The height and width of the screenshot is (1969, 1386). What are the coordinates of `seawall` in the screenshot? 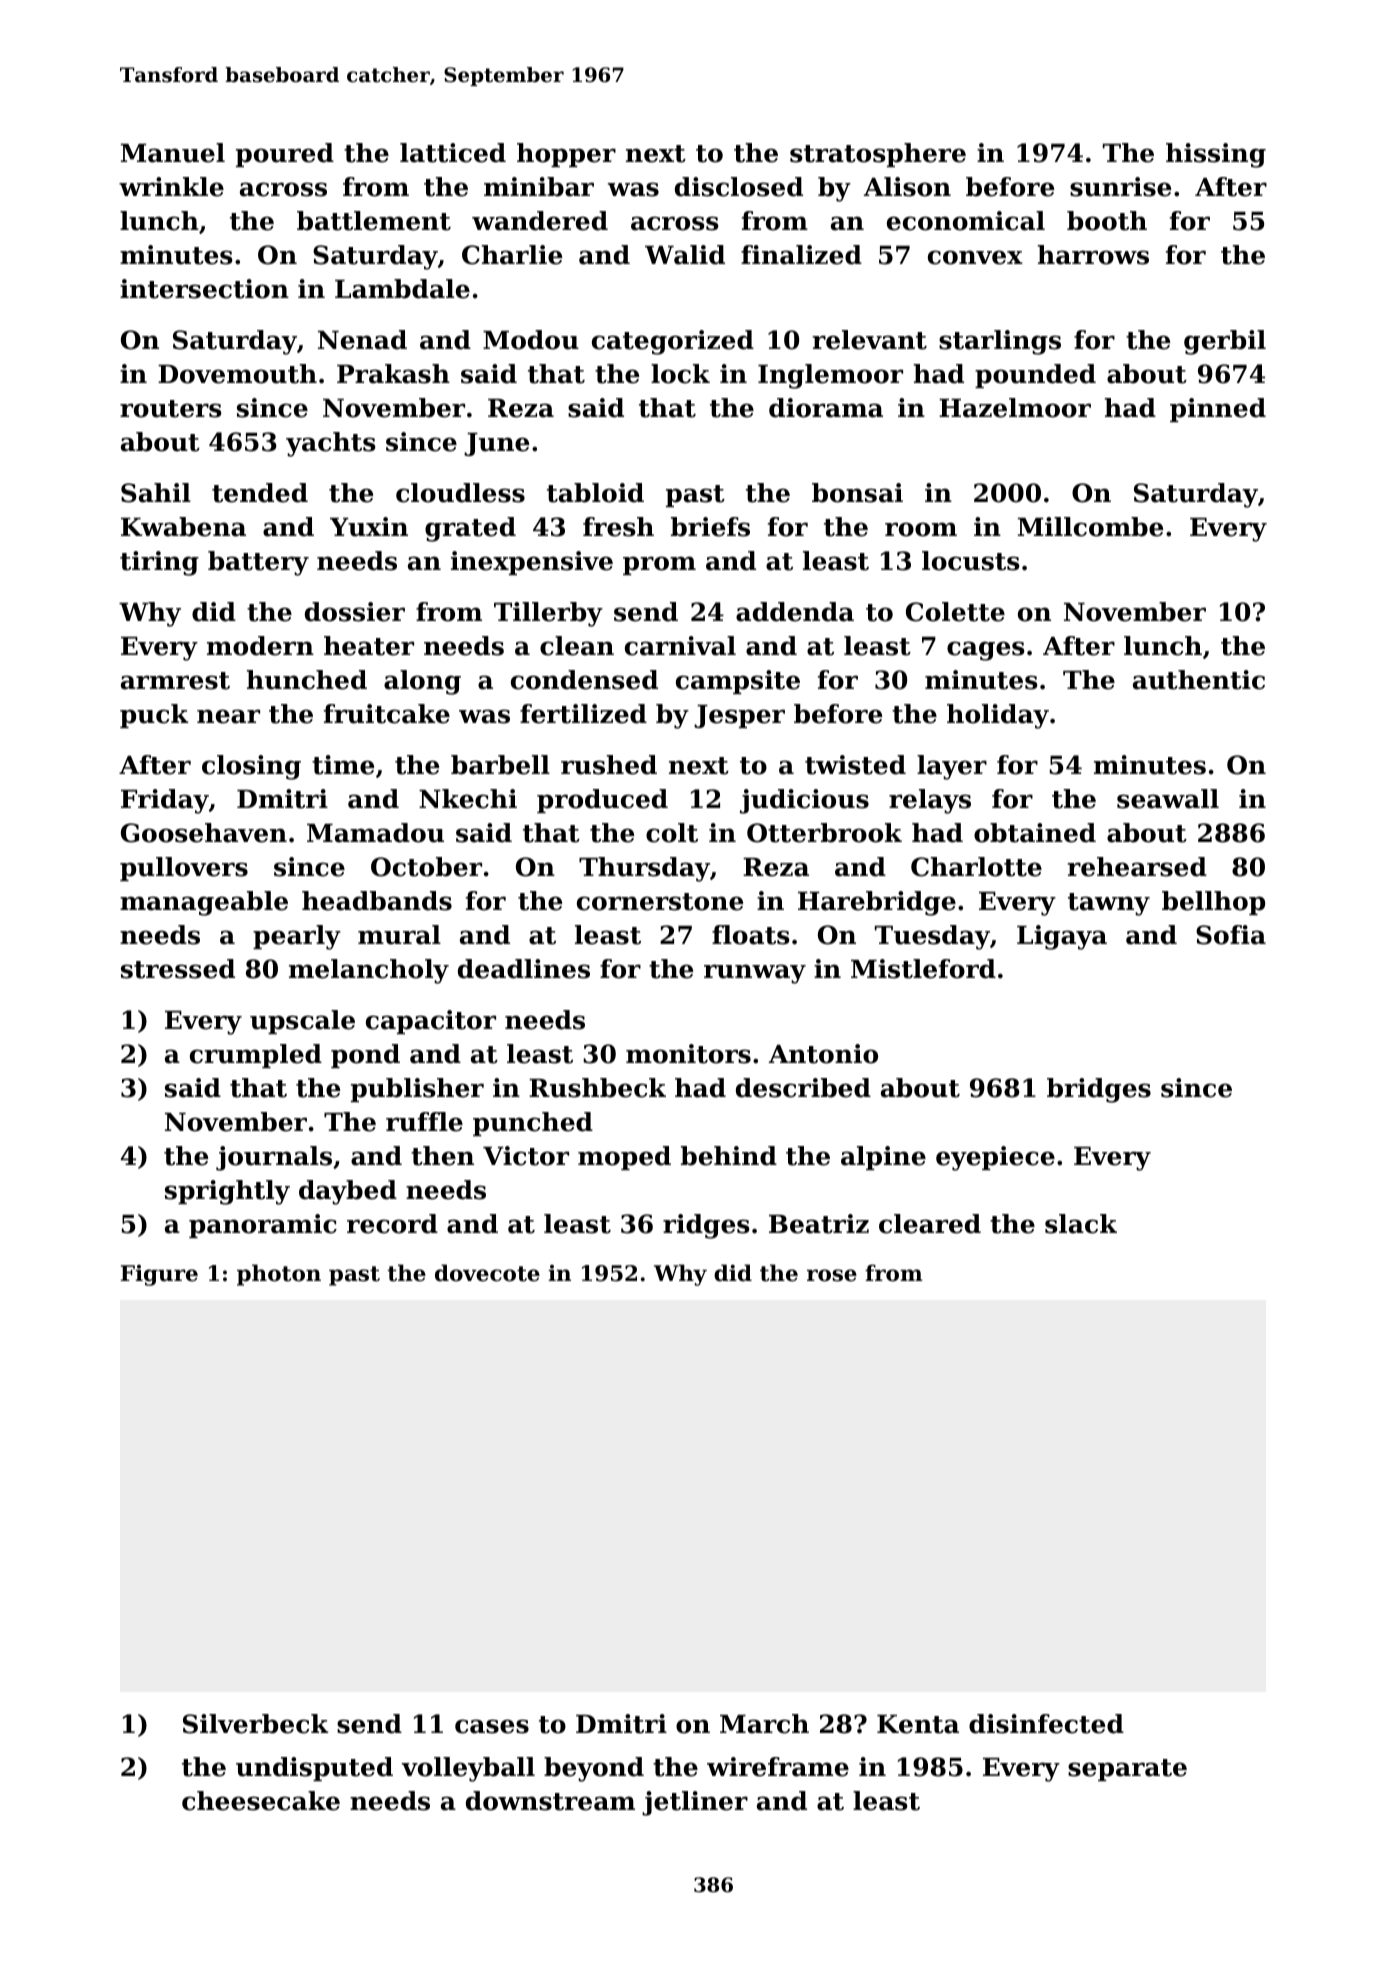 It's located at (1168, 799).
